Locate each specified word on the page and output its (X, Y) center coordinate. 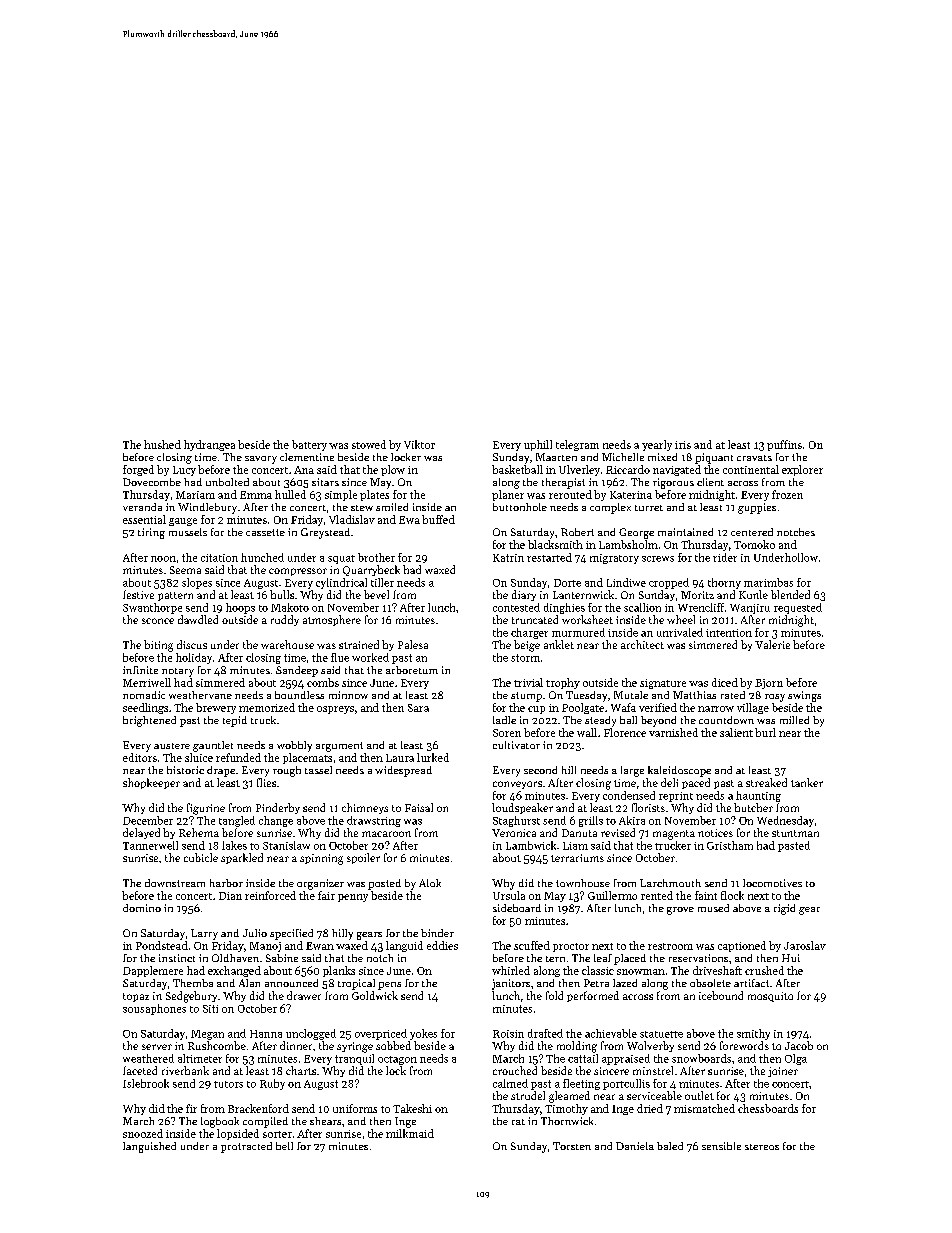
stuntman (795, 833)
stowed (369, 444)
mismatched (704, 1108)
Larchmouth (670, 883)
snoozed (143, 1133)
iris (683, 445)
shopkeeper (151, 783)
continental (751, 469)
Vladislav (352, 519)
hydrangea (209, 445)
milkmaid (410, 1133)
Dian (230, 896)
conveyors (517, 785)
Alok (430, 883)
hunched (262, 557)
